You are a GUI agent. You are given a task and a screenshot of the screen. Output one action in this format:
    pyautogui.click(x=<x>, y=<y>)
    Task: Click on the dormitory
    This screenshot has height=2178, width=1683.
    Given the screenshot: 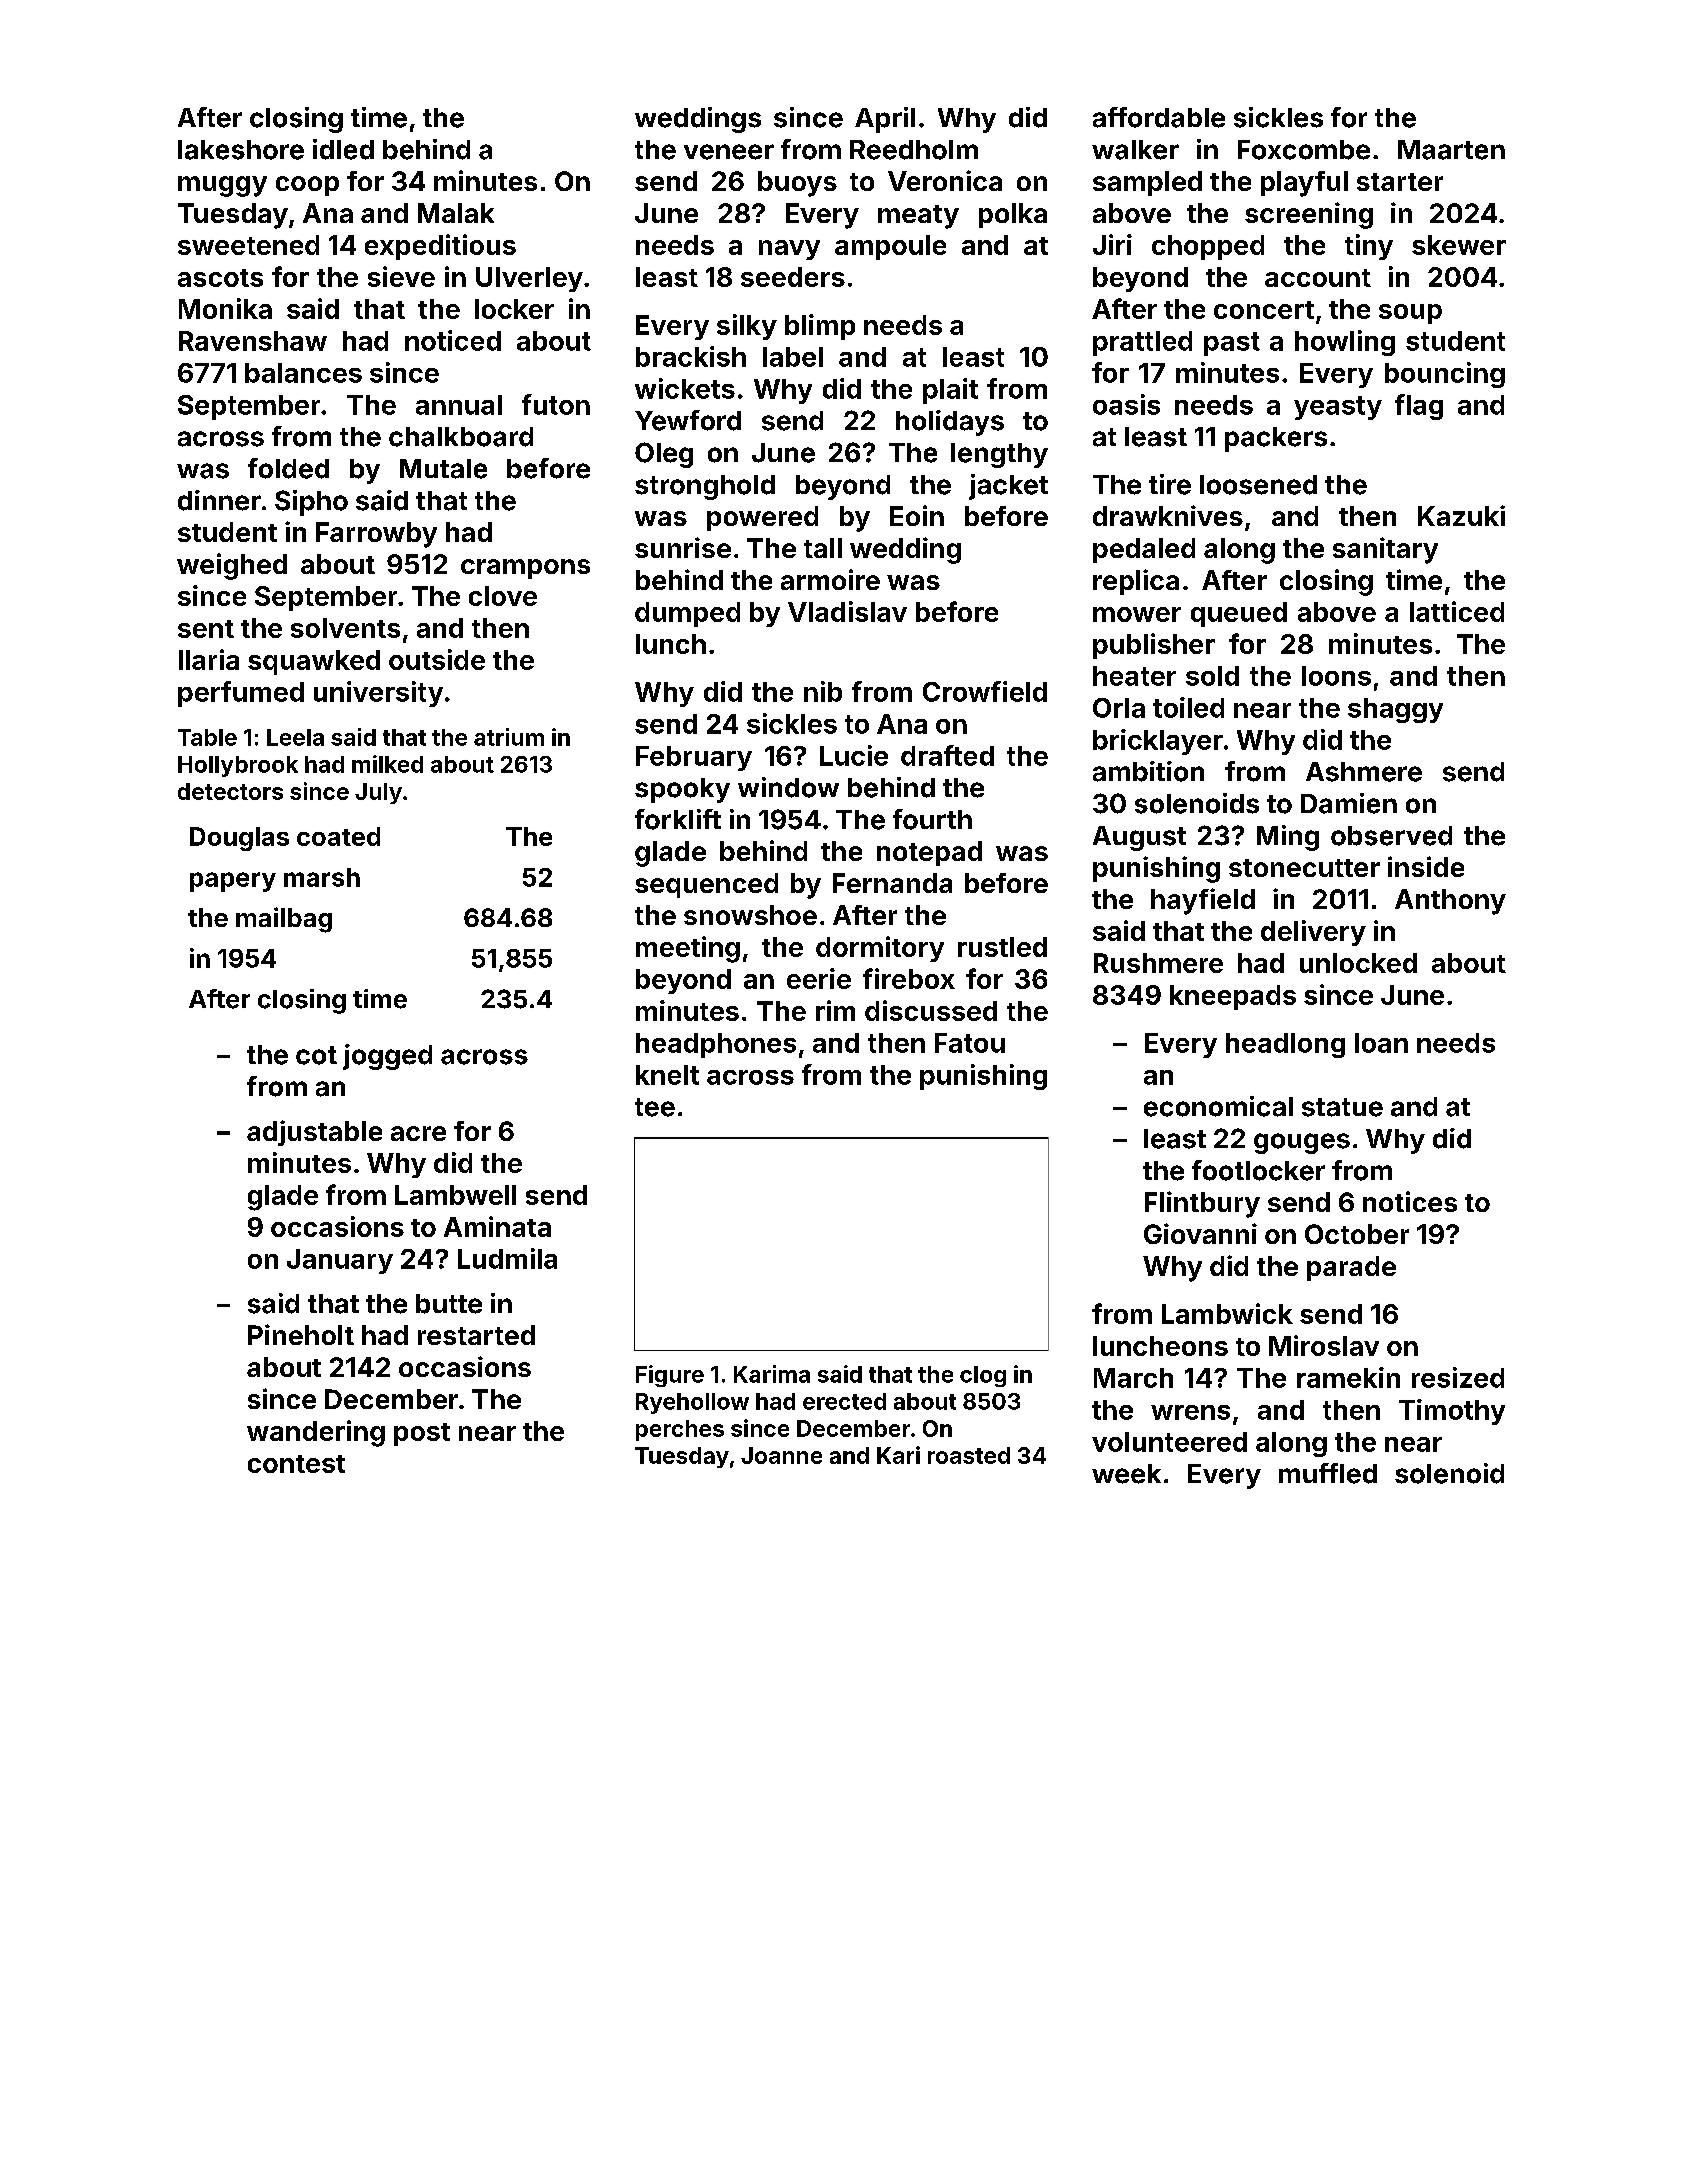 What is the action you would take?
    pyautogui.click(x=880, y=949)
